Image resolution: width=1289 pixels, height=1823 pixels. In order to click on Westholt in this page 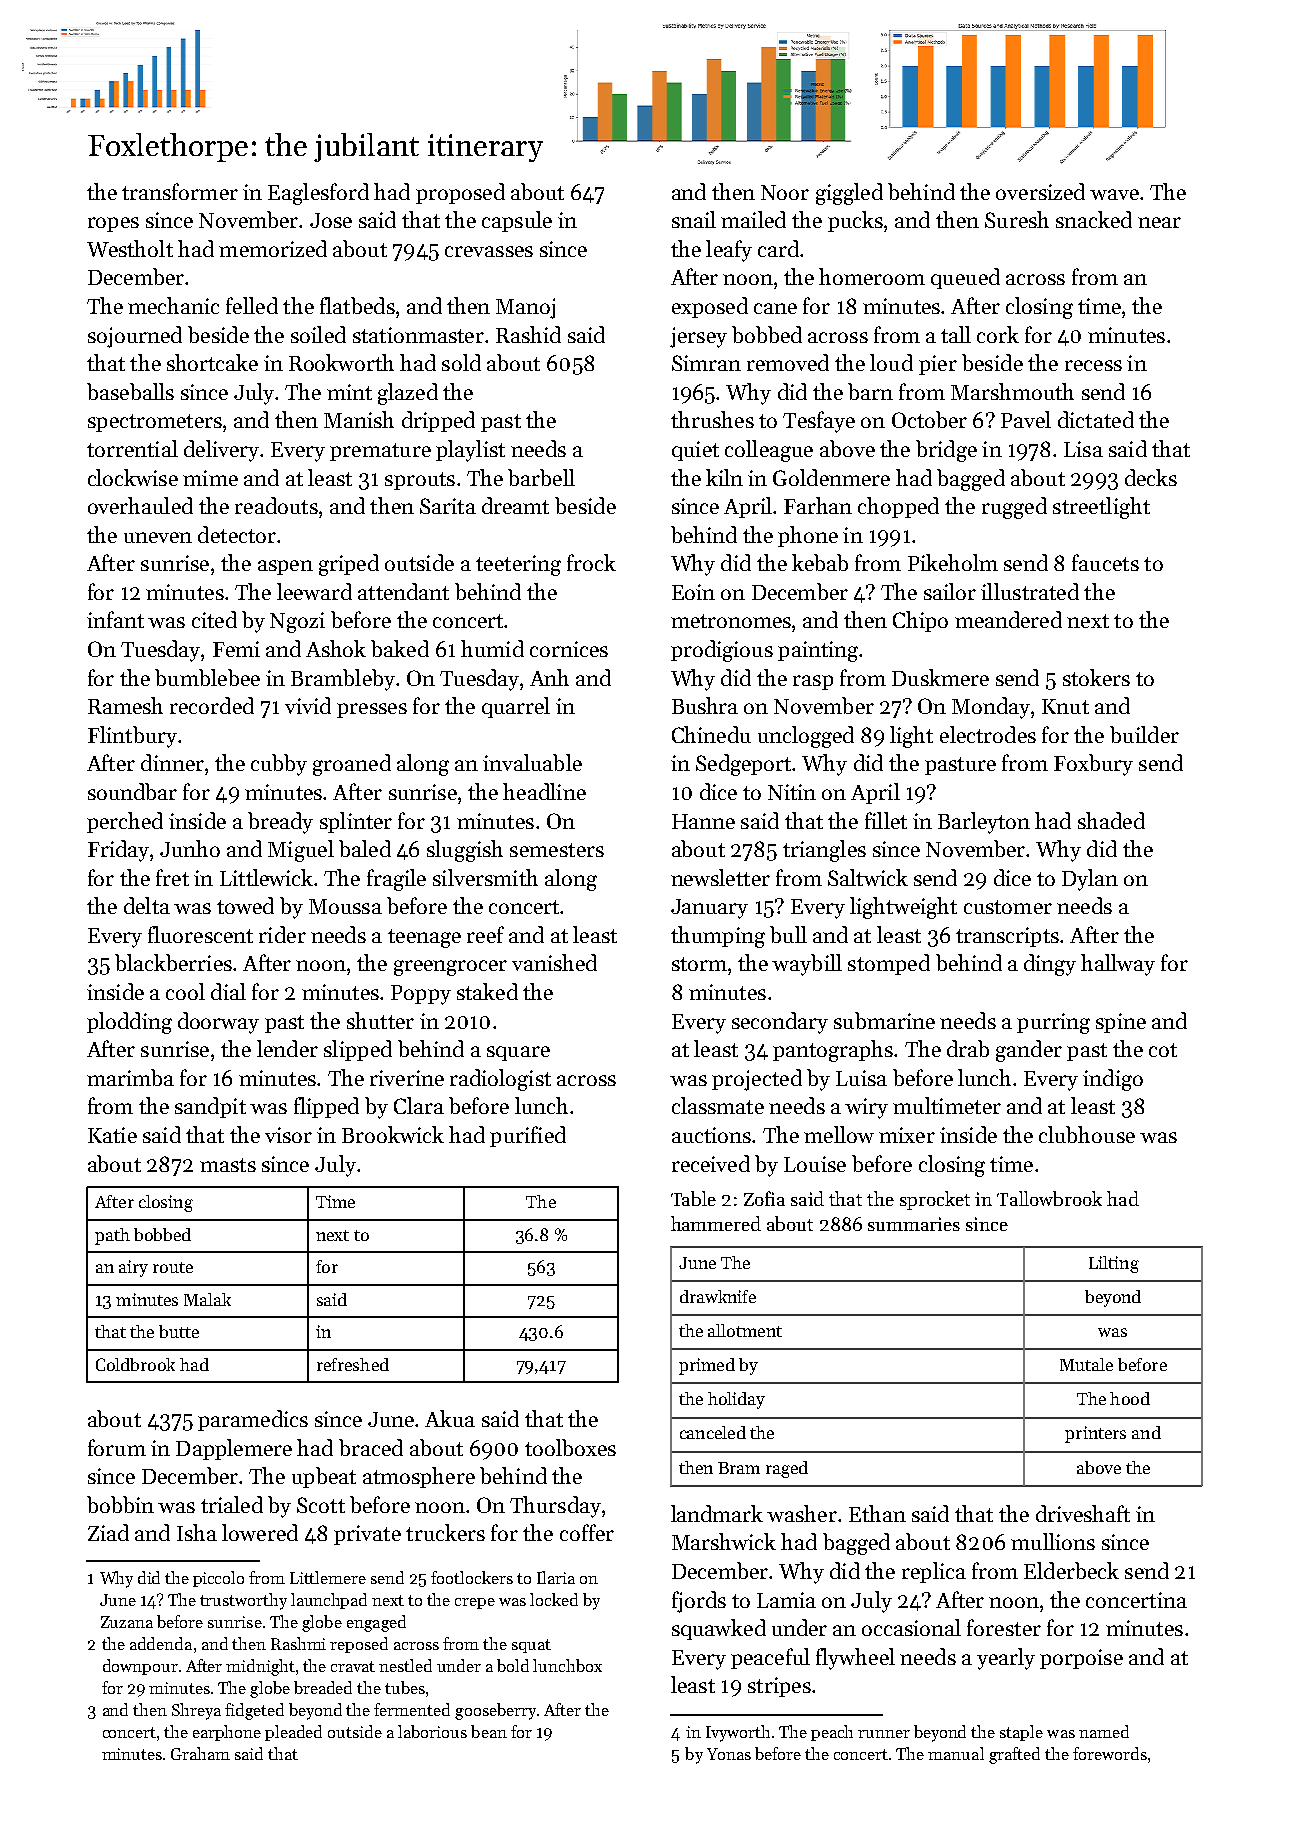, I will do `click(130, 248)`.
